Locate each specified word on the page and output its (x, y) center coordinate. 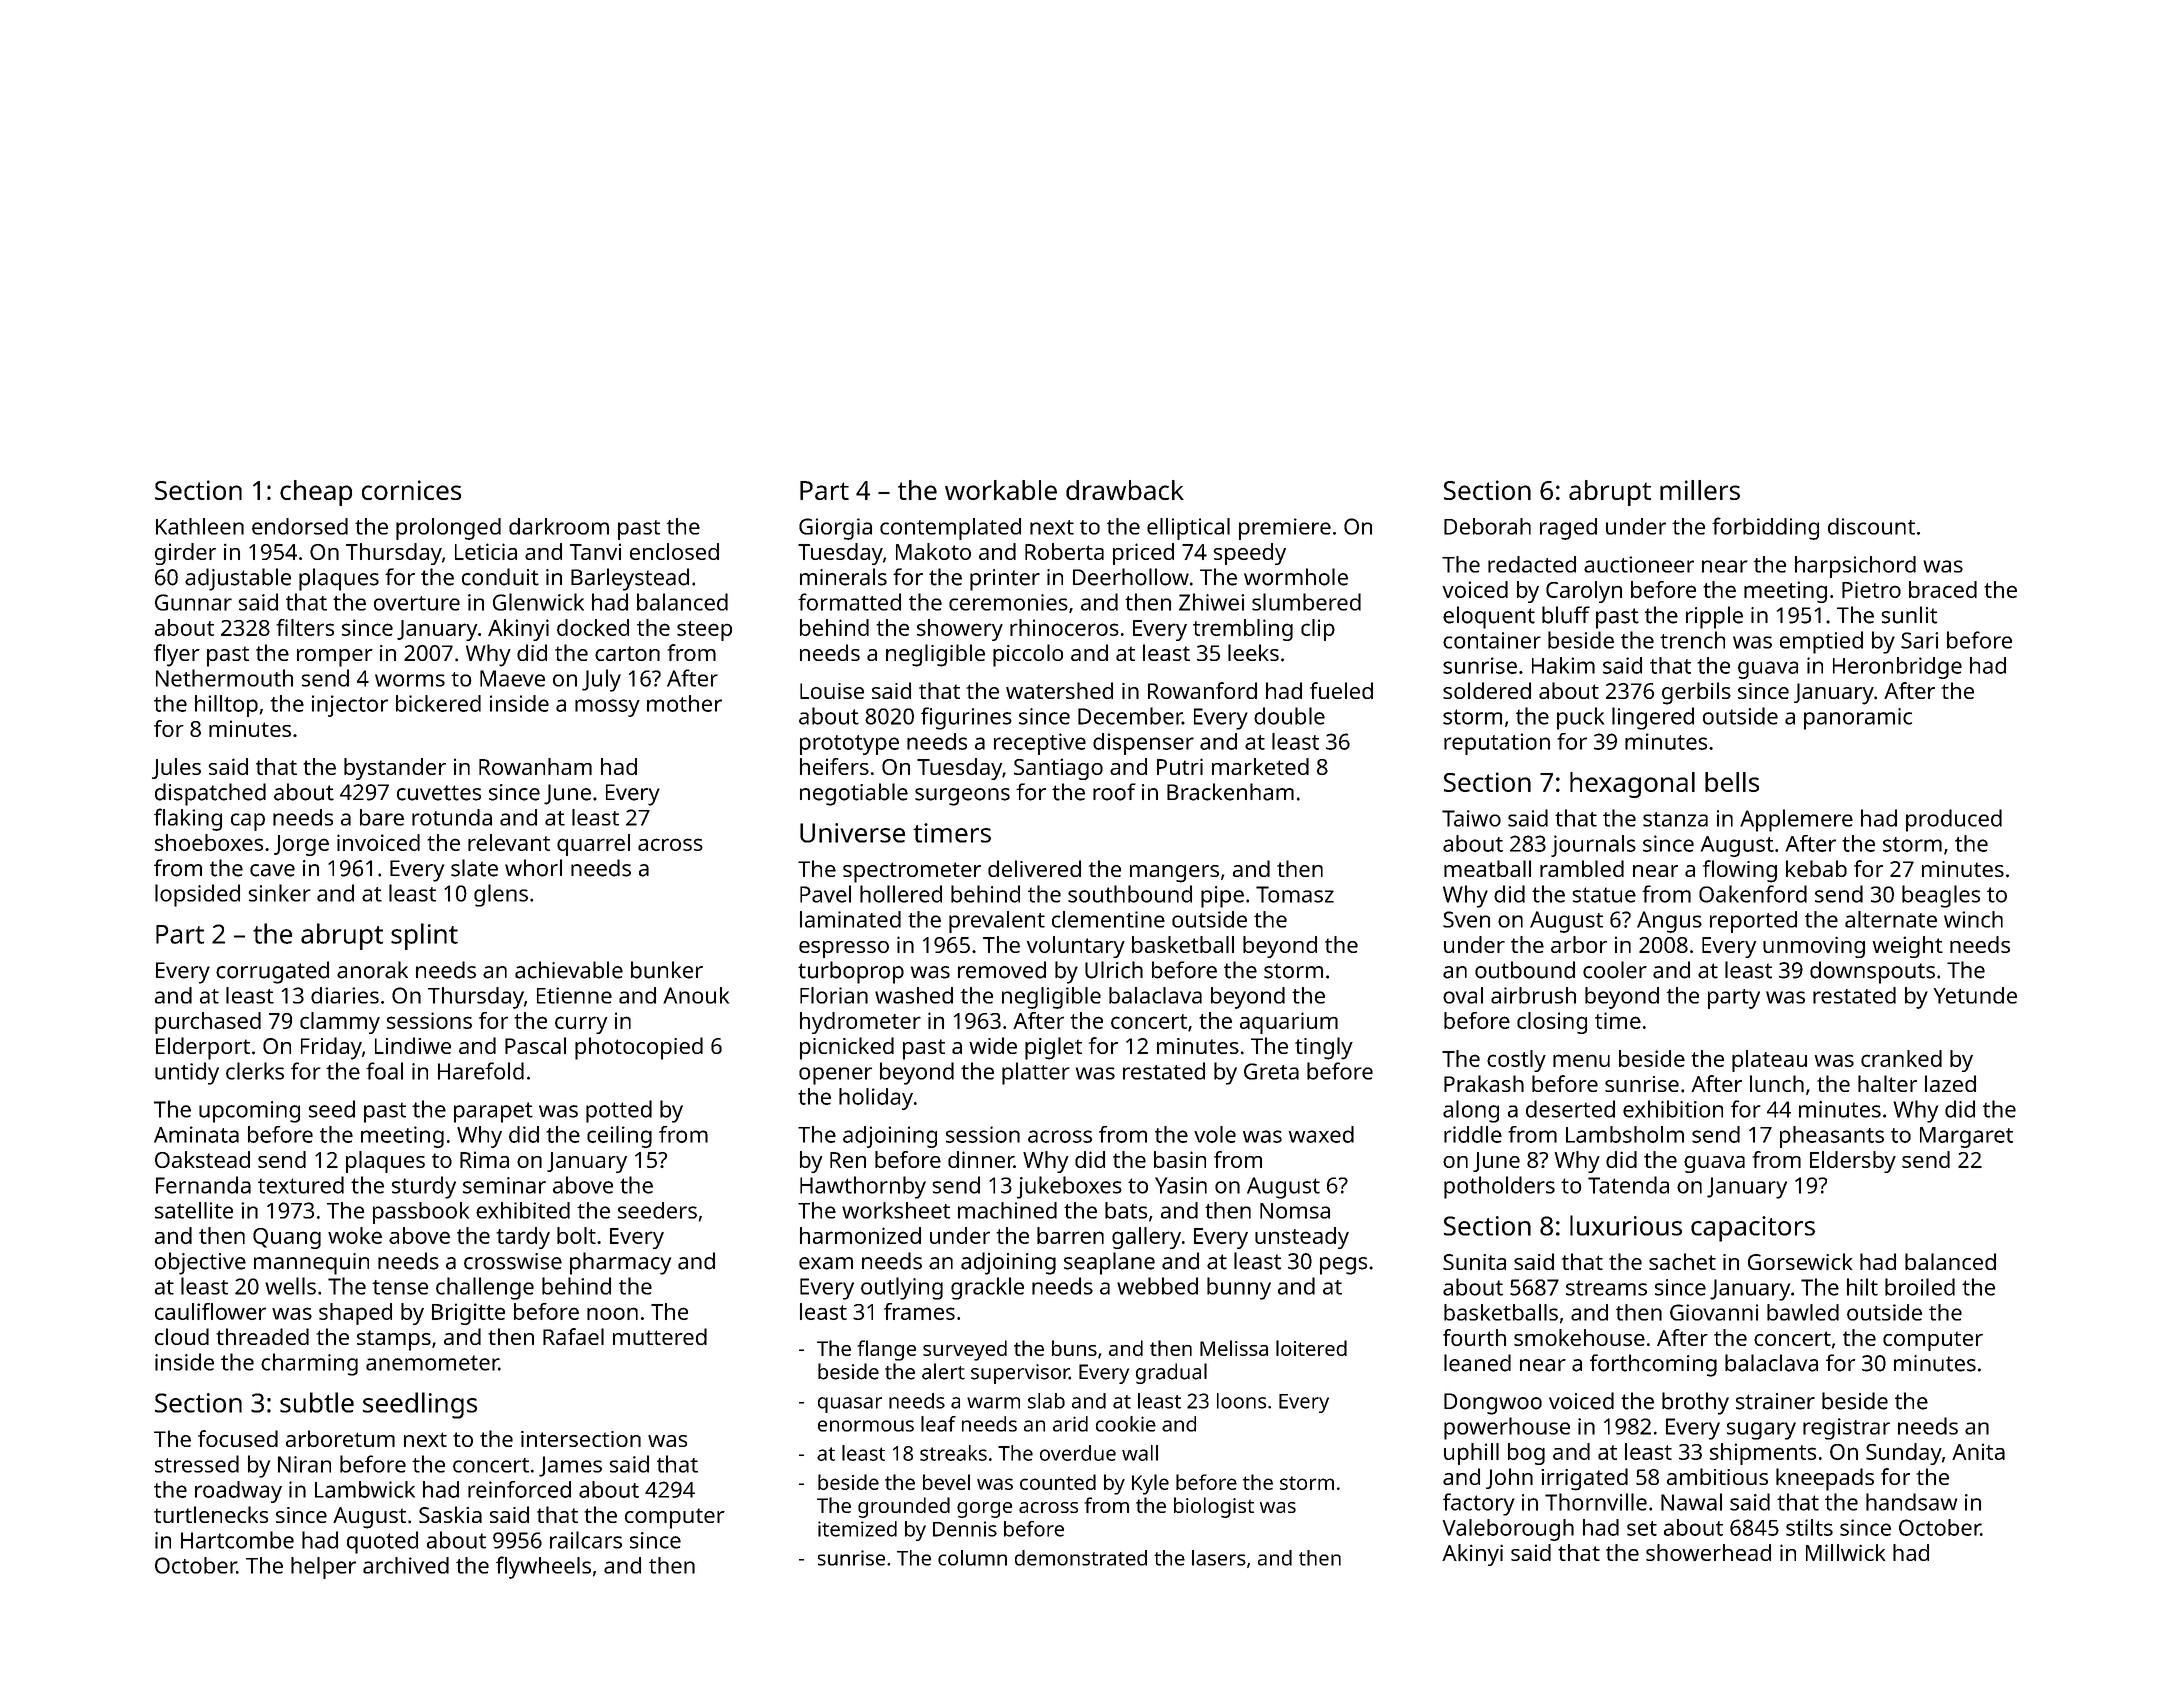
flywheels (543, 1567)
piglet (1053, 1048)
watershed (1059, 690)
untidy (187, 1073)
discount (1871, 526)
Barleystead (630, 579)
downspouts (1872, 972)
